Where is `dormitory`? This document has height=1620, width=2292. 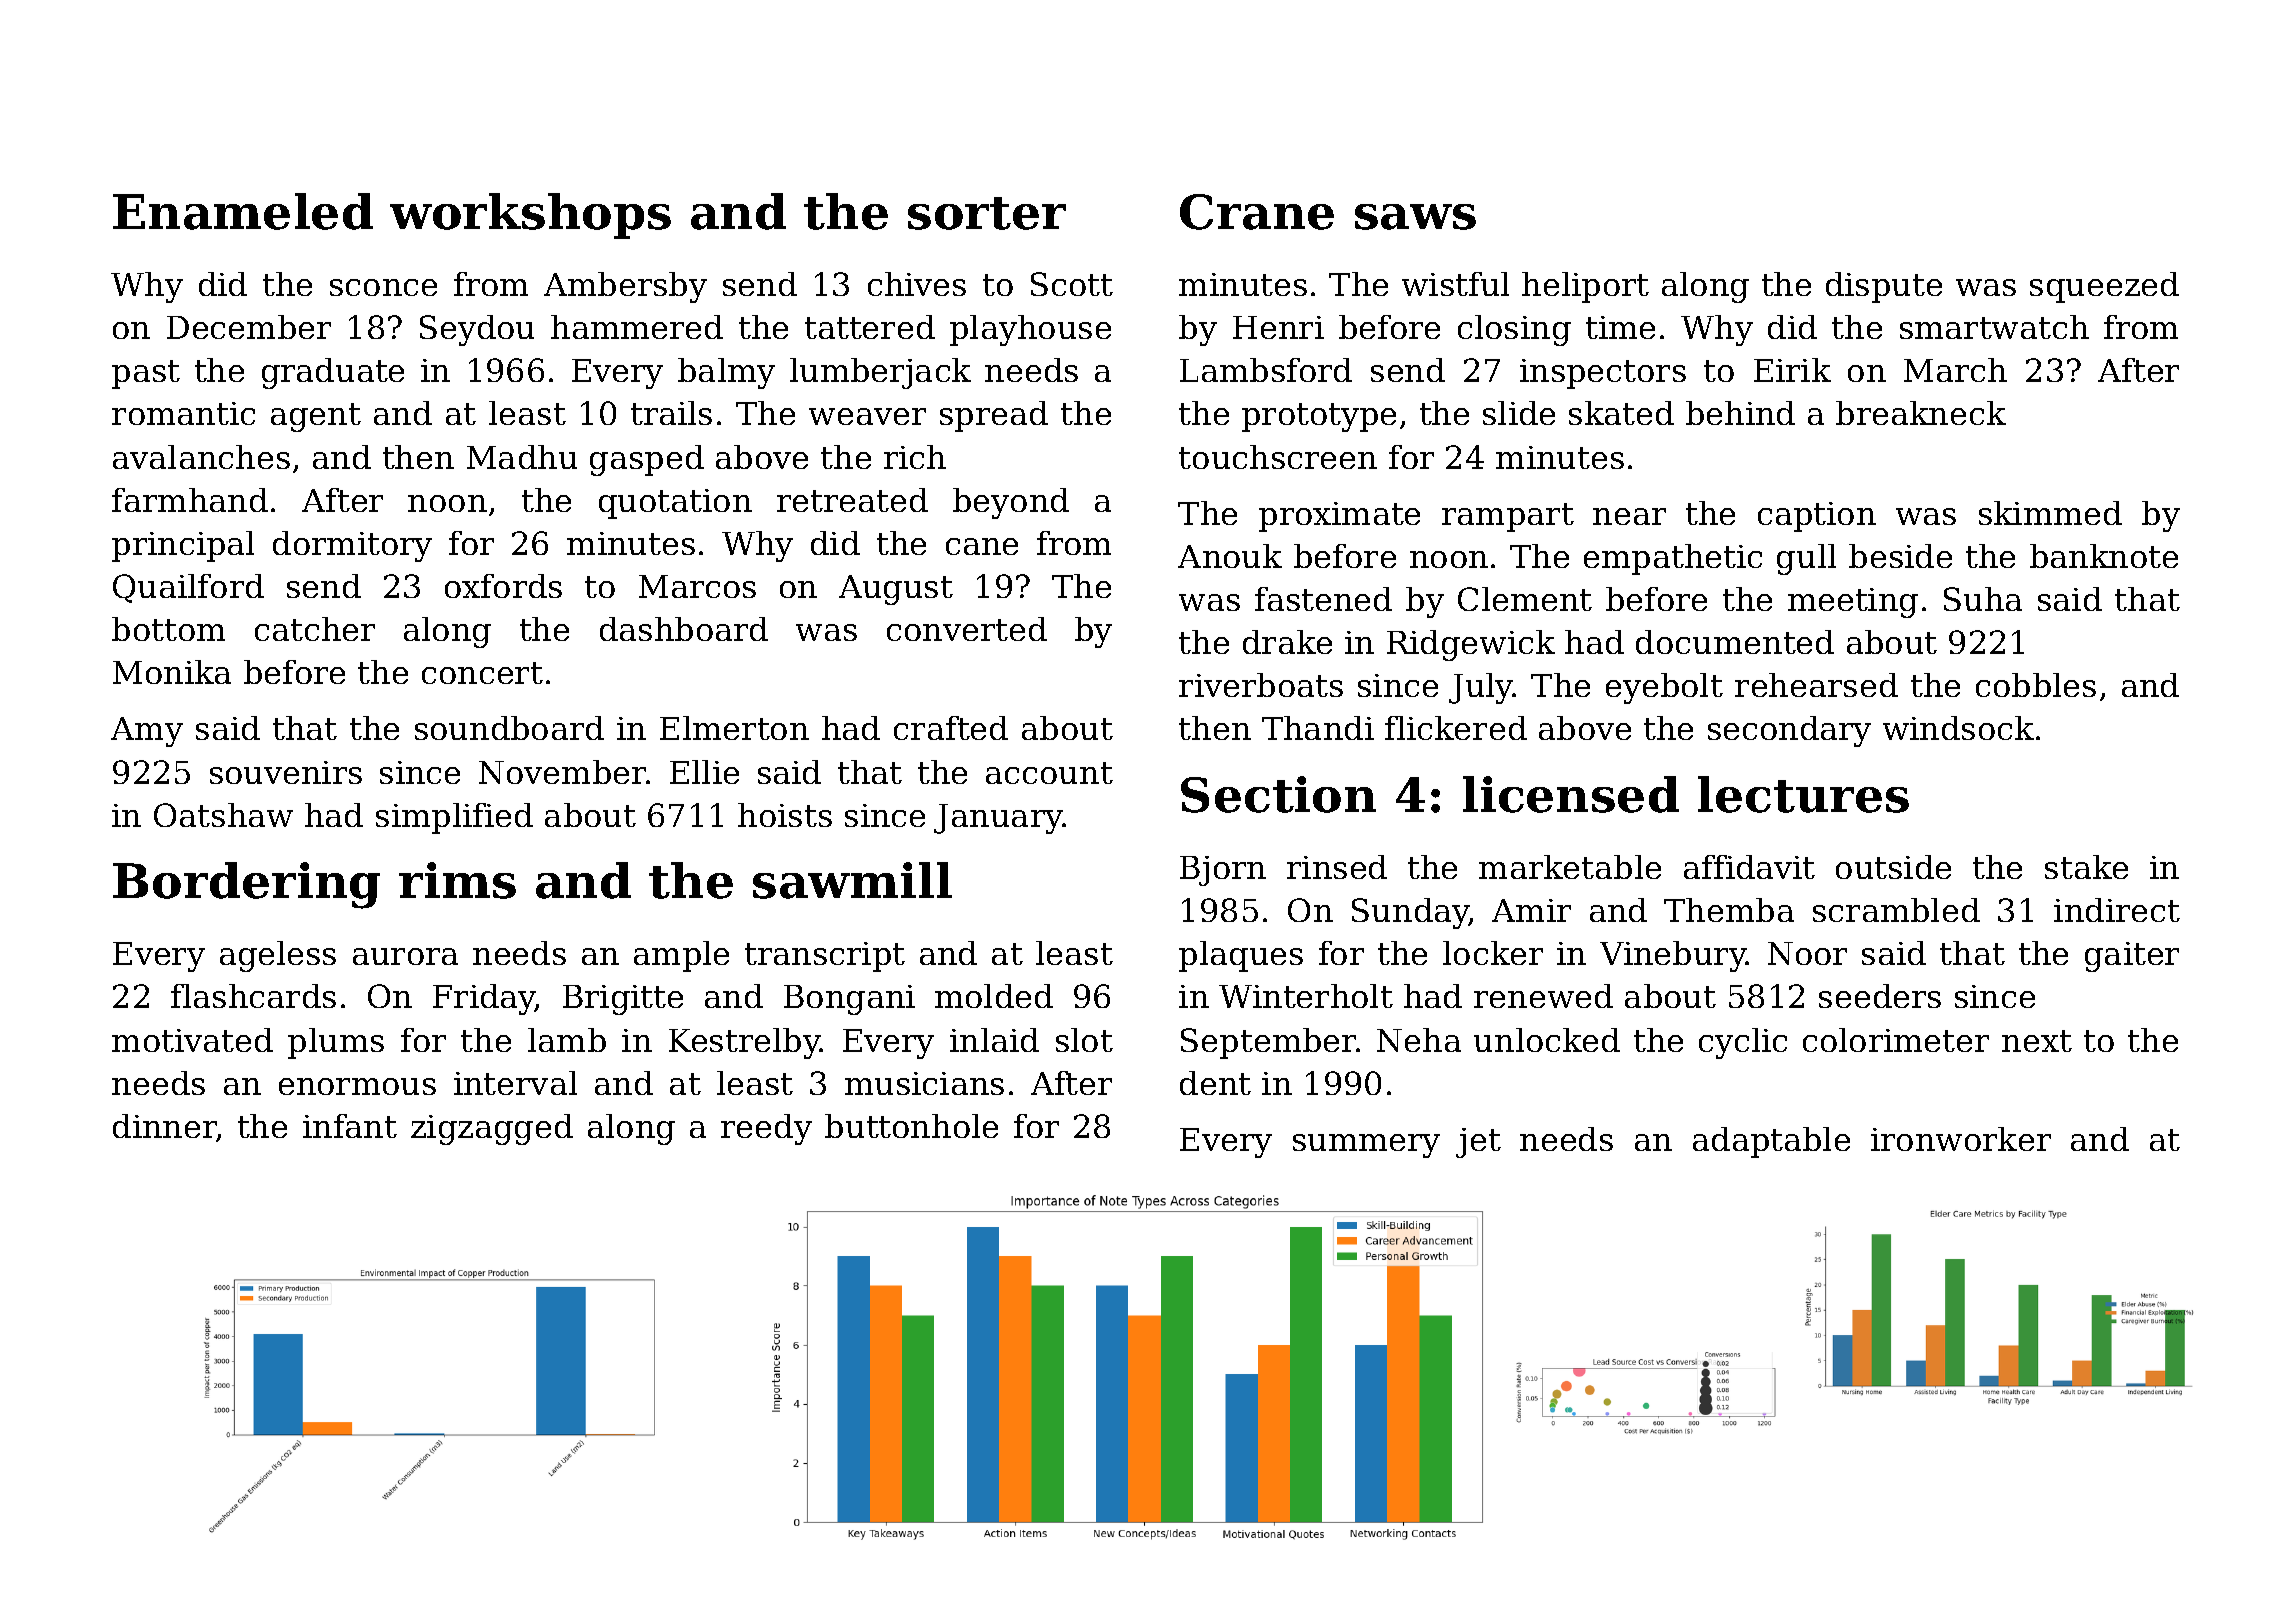
dormitory is located at coordinates (352, 546).
